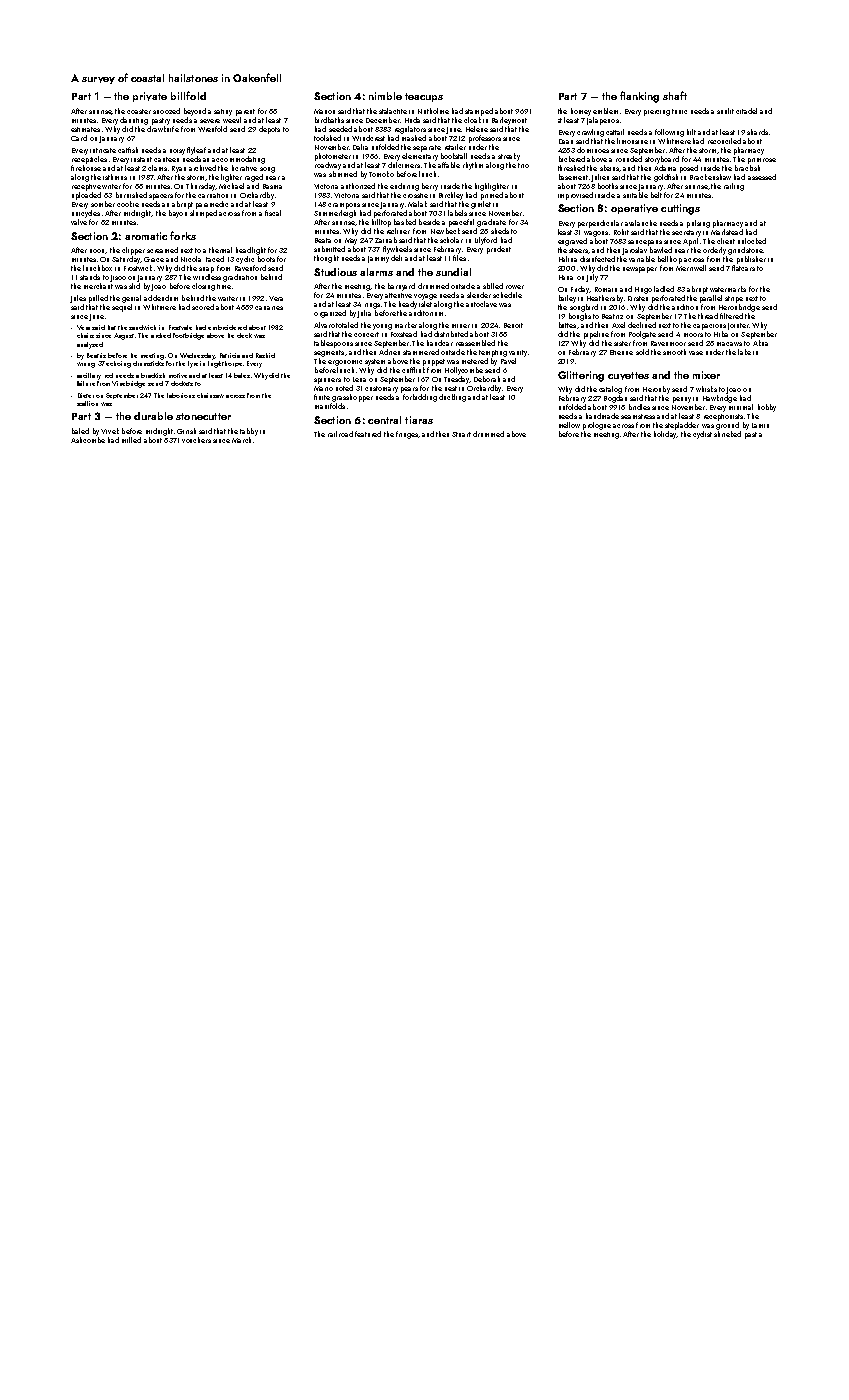 The height and width of the image is (1400, 849). What do you see at coordinates (734, 299) in the image?
I see `stripe` at bounding box center [734, 299].
